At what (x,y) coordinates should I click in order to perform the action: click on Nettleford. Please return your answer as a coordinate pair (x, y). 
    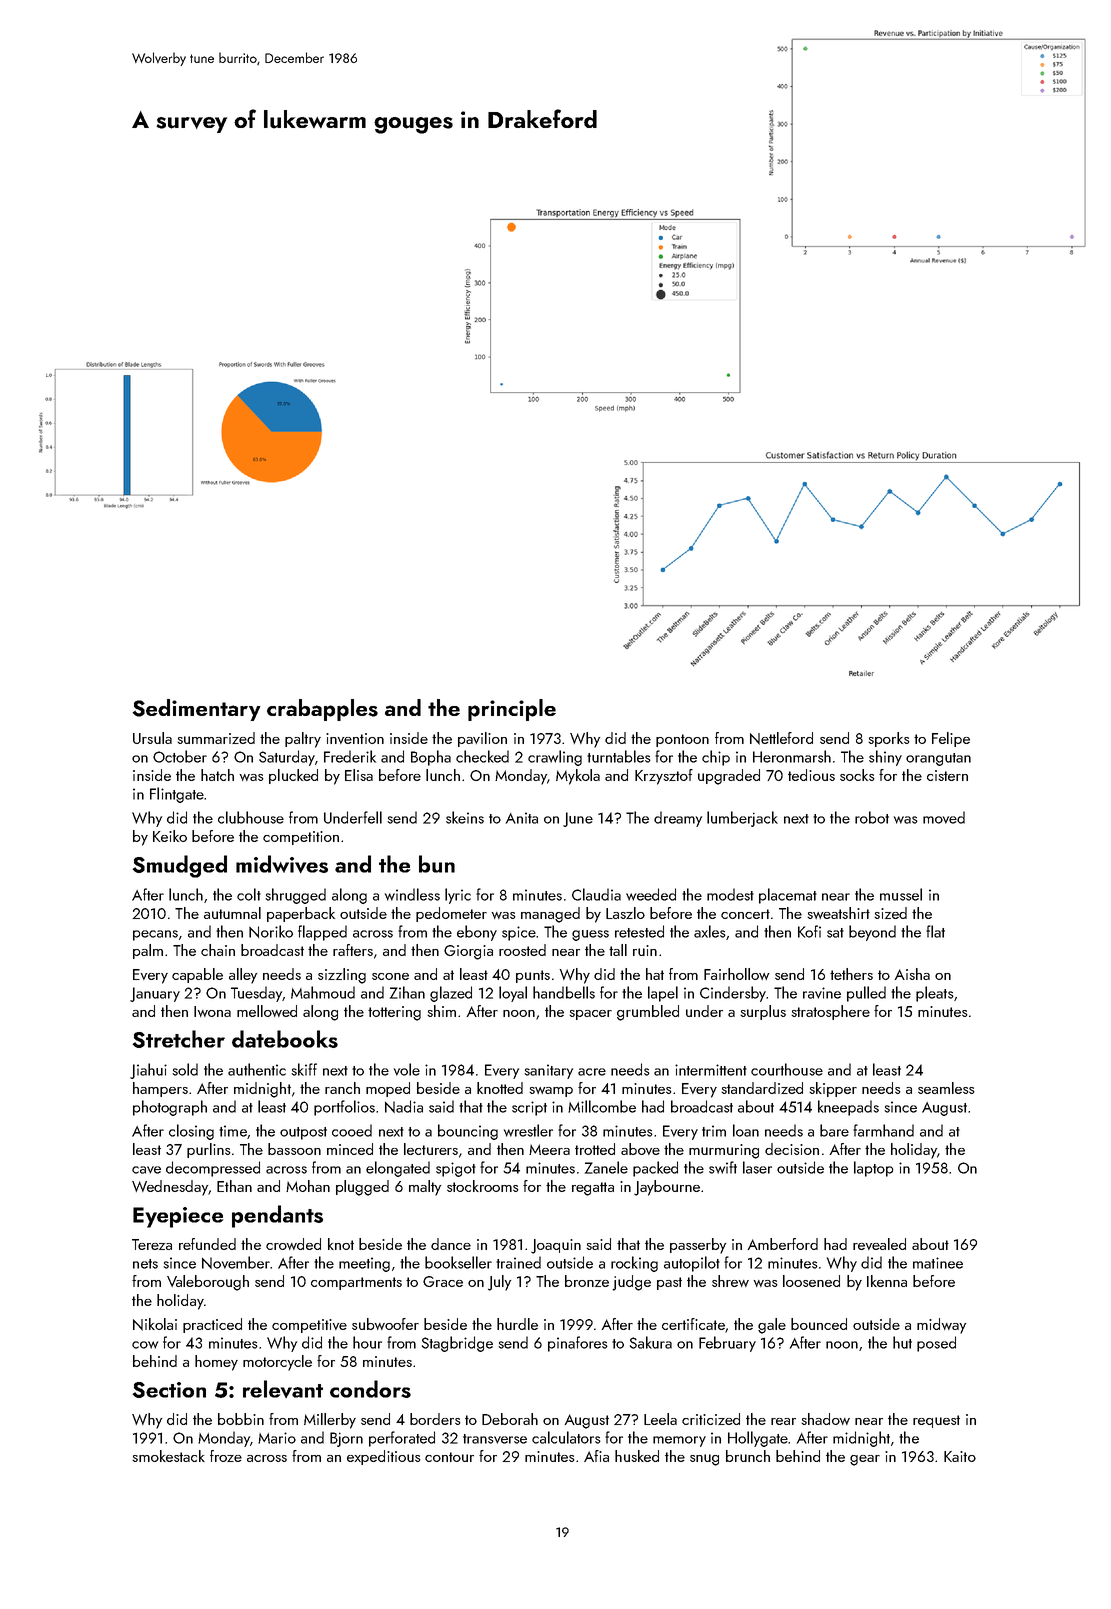
    Looking at the image, I should click on (781, 738).
